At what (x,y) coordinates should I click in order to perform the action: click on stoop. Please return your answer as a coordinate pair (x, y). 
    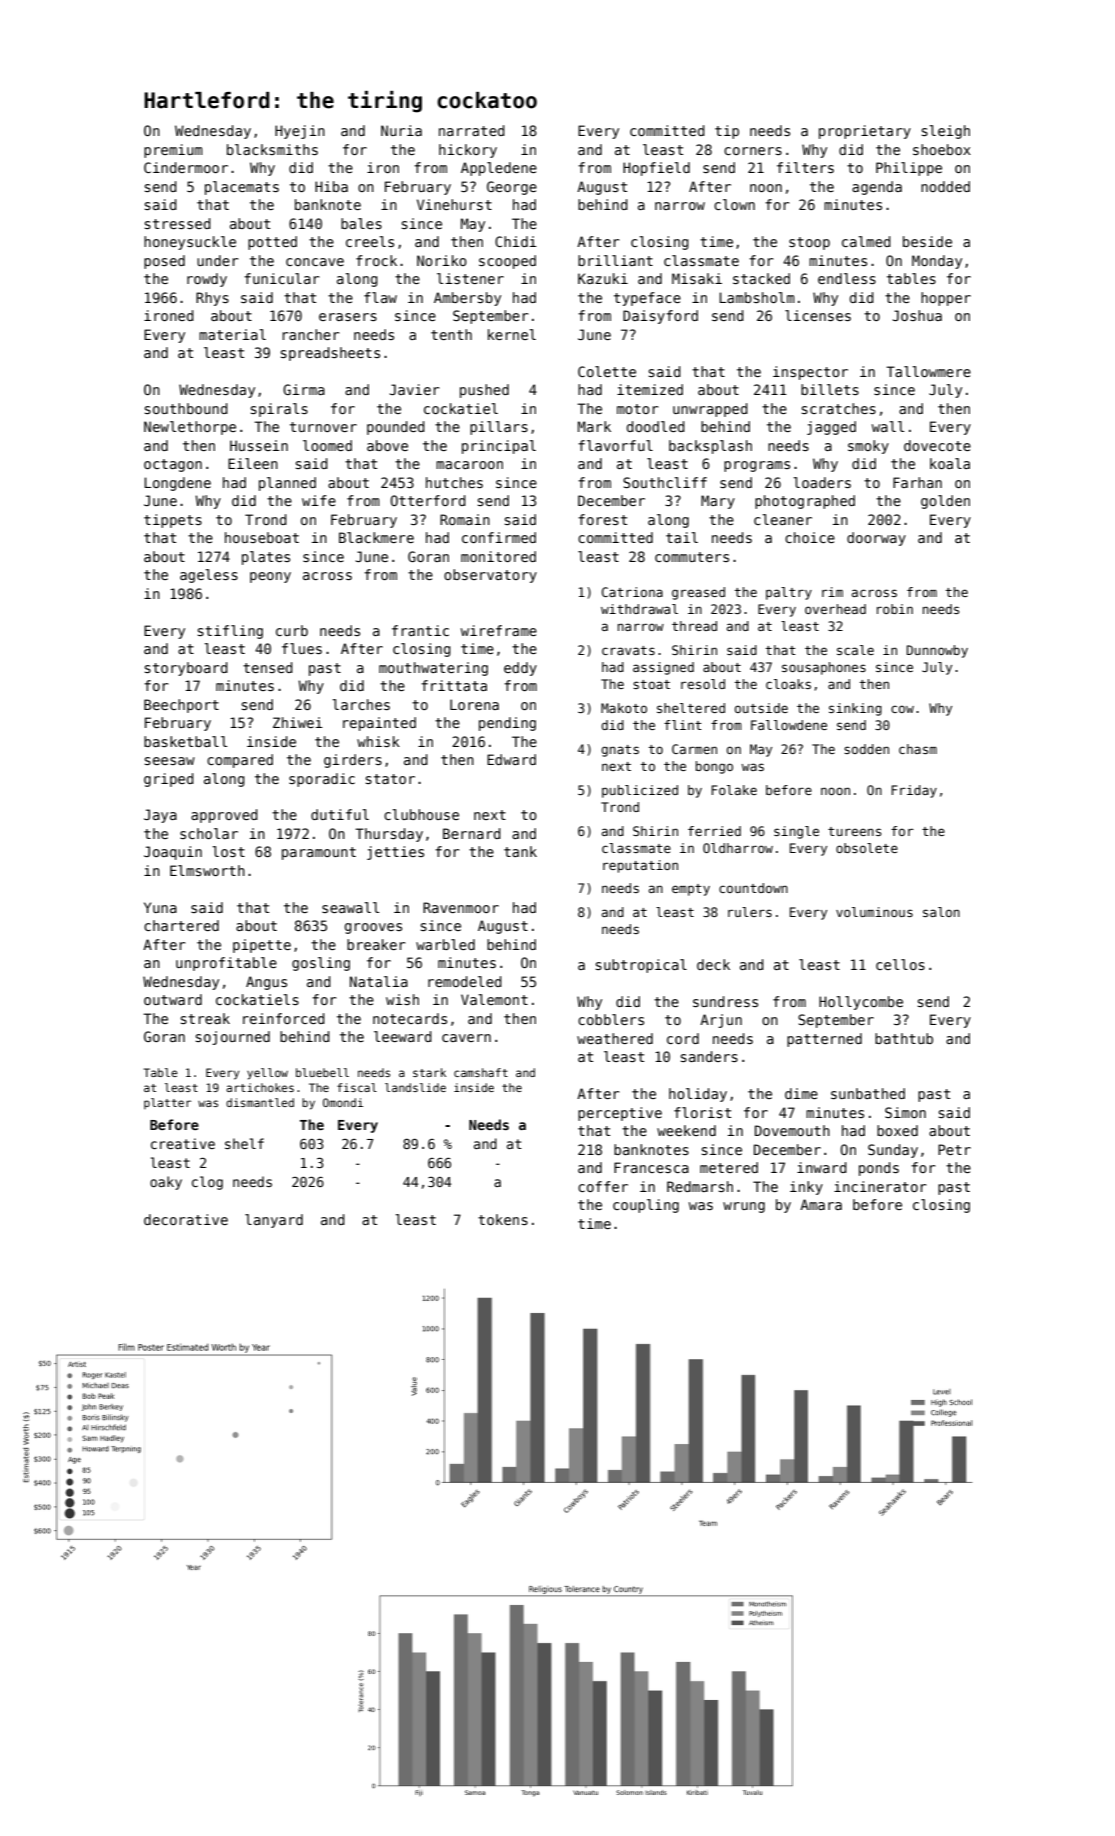
    Looking at the image, I should click on (809, 243).
